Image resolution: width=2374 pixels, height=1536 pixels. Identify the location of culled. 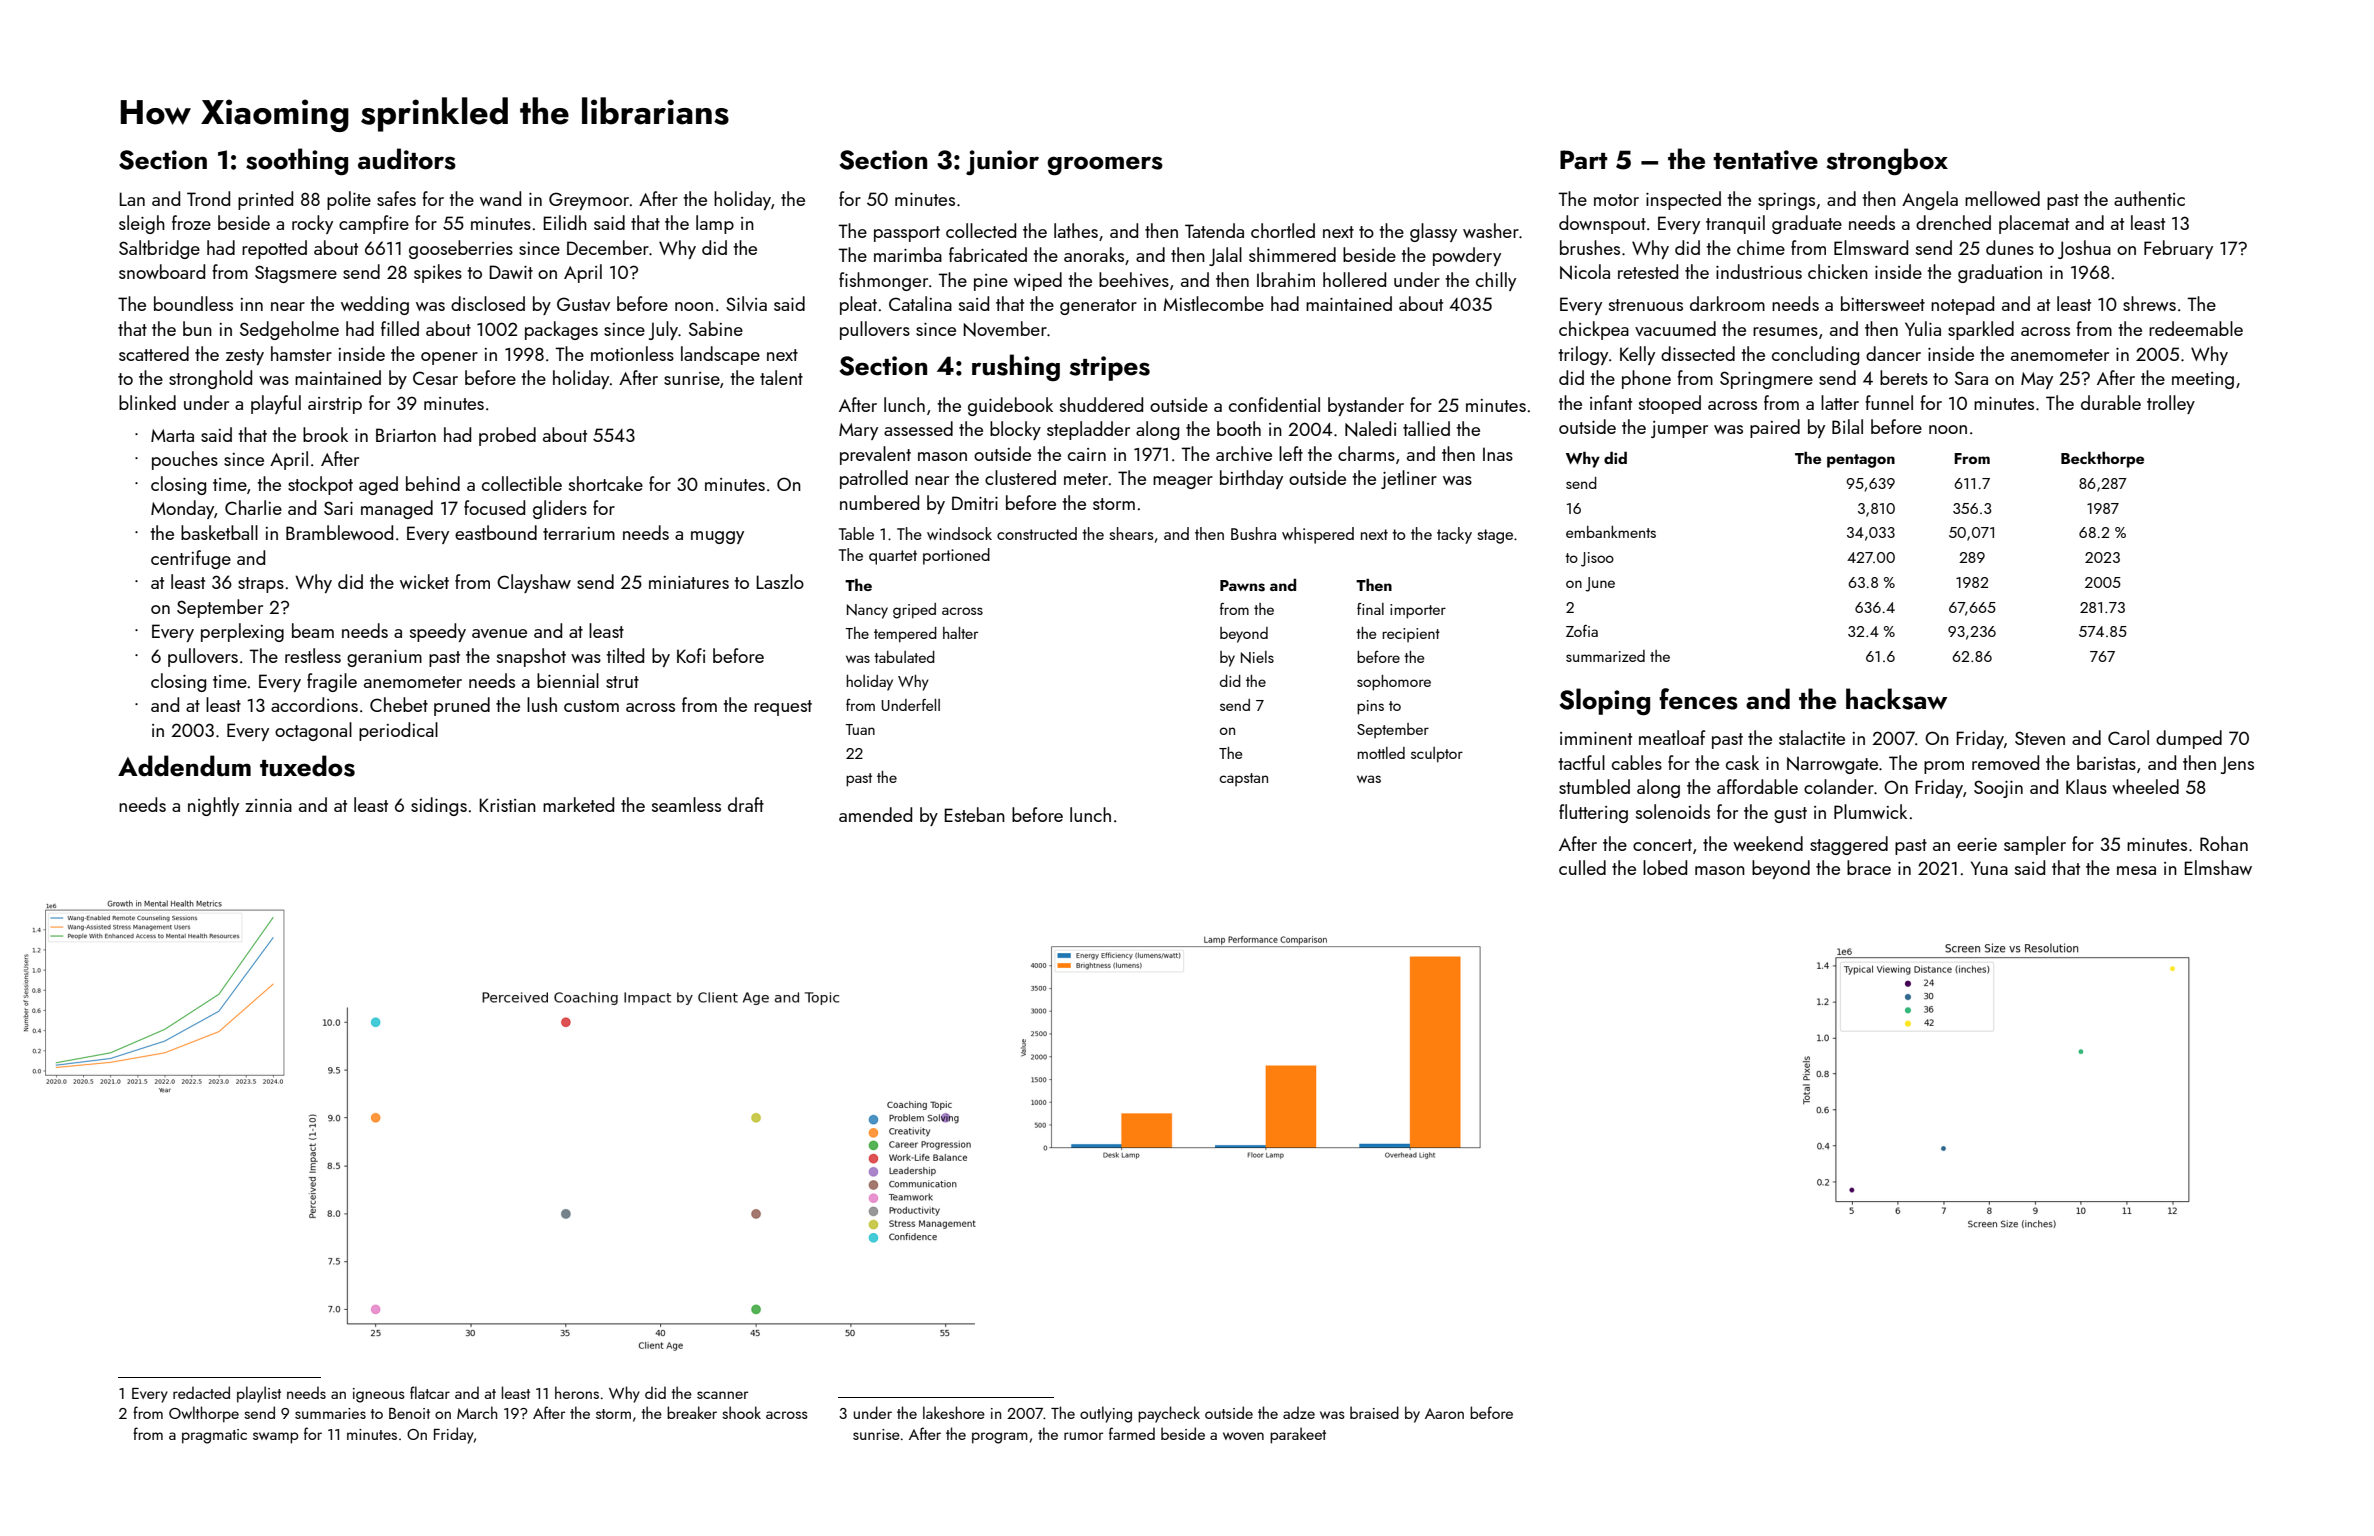
(1582, 867).
